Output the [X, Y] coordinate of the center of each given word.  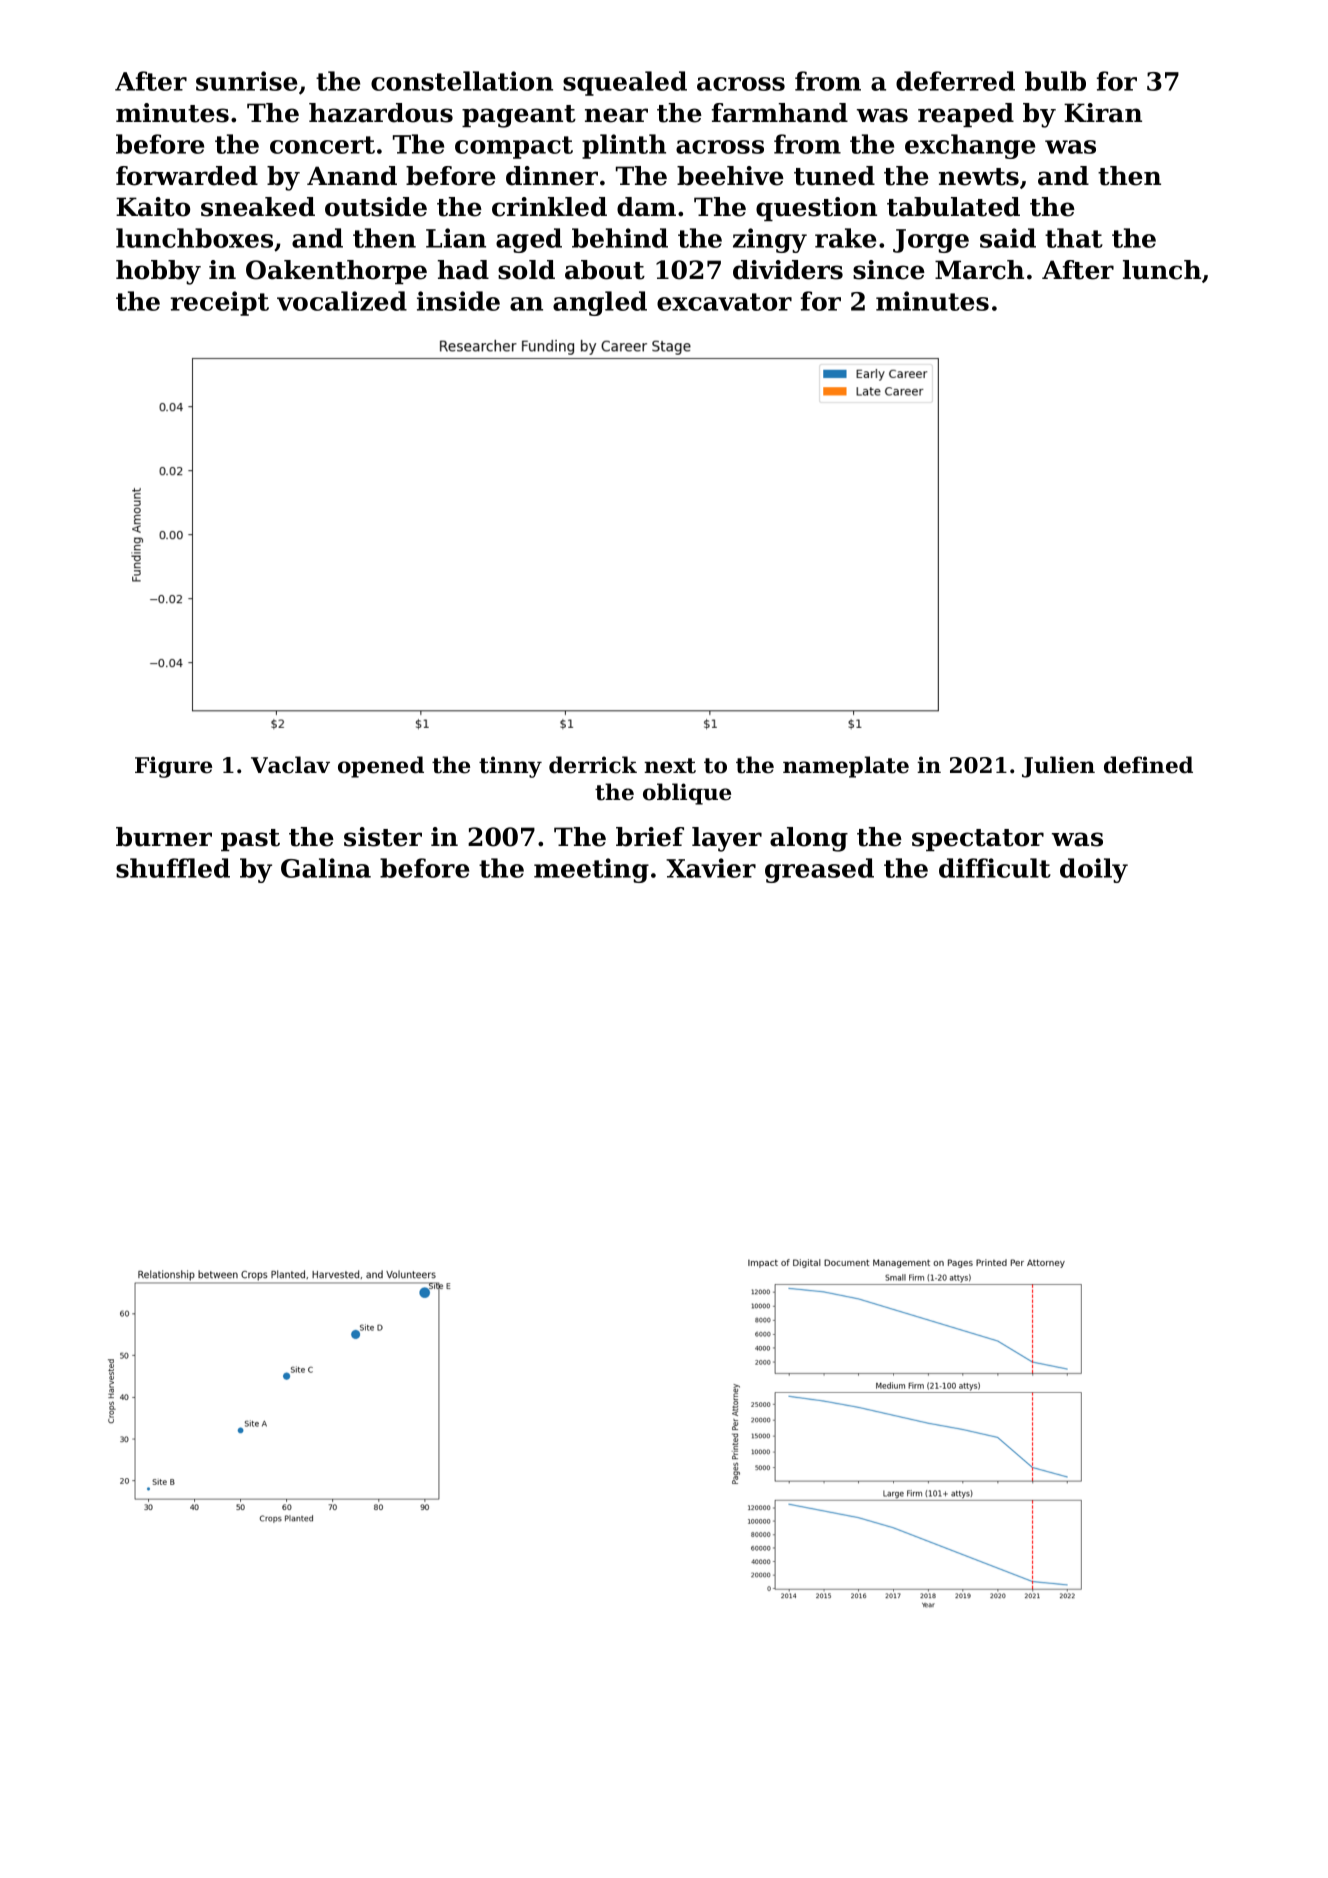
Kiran [1103, 113]
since [889, 270]
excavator [724, 302]
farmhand [780, 113]
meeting [591, 870]
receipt [219, 303]
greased [819, 870]
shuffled [173, 868]
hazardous [381, 113]
